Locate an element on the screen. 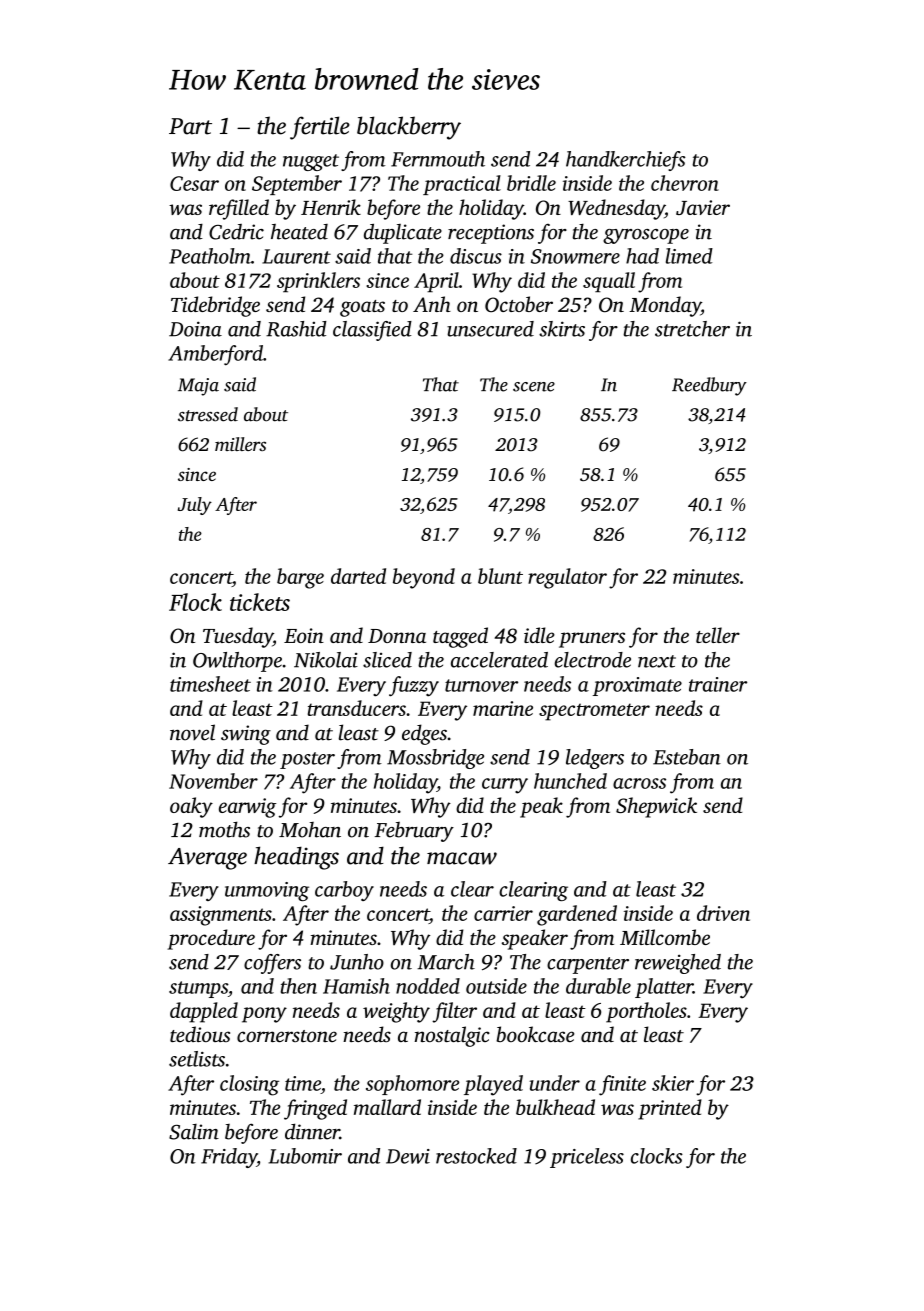 This screenshot has height=1311, width=924. March is located at coordinates (446, 962).
